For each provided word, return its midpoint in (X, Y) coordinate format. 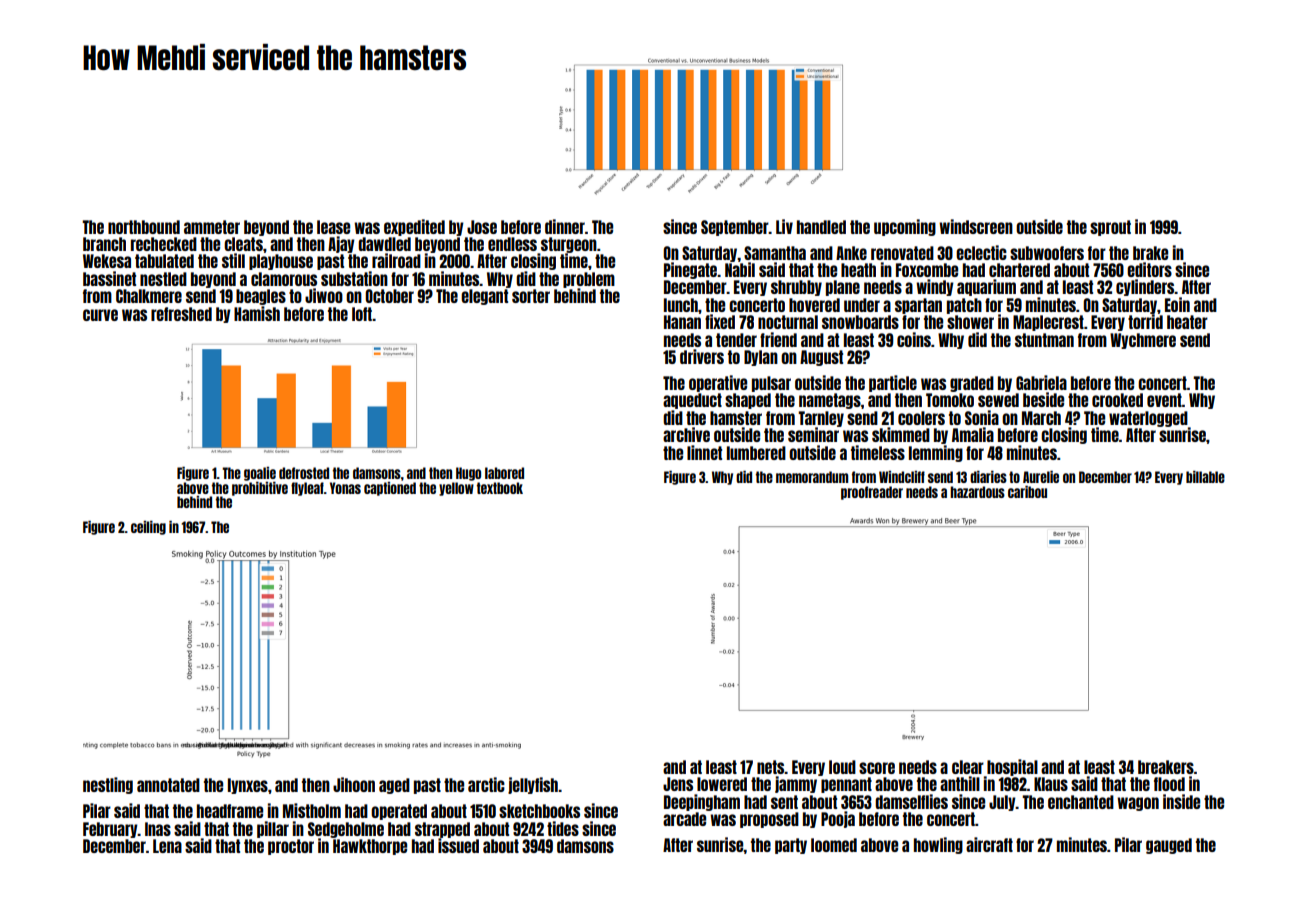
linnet (704, 452)
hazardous (977, 492)
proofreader (872, 493)
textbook (500, 488)
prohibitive (260, 489)
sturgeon (569, 245)
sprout (1110, 228)
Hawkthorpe (370, 847)
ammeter (212, 227)
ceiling (148, 528)
